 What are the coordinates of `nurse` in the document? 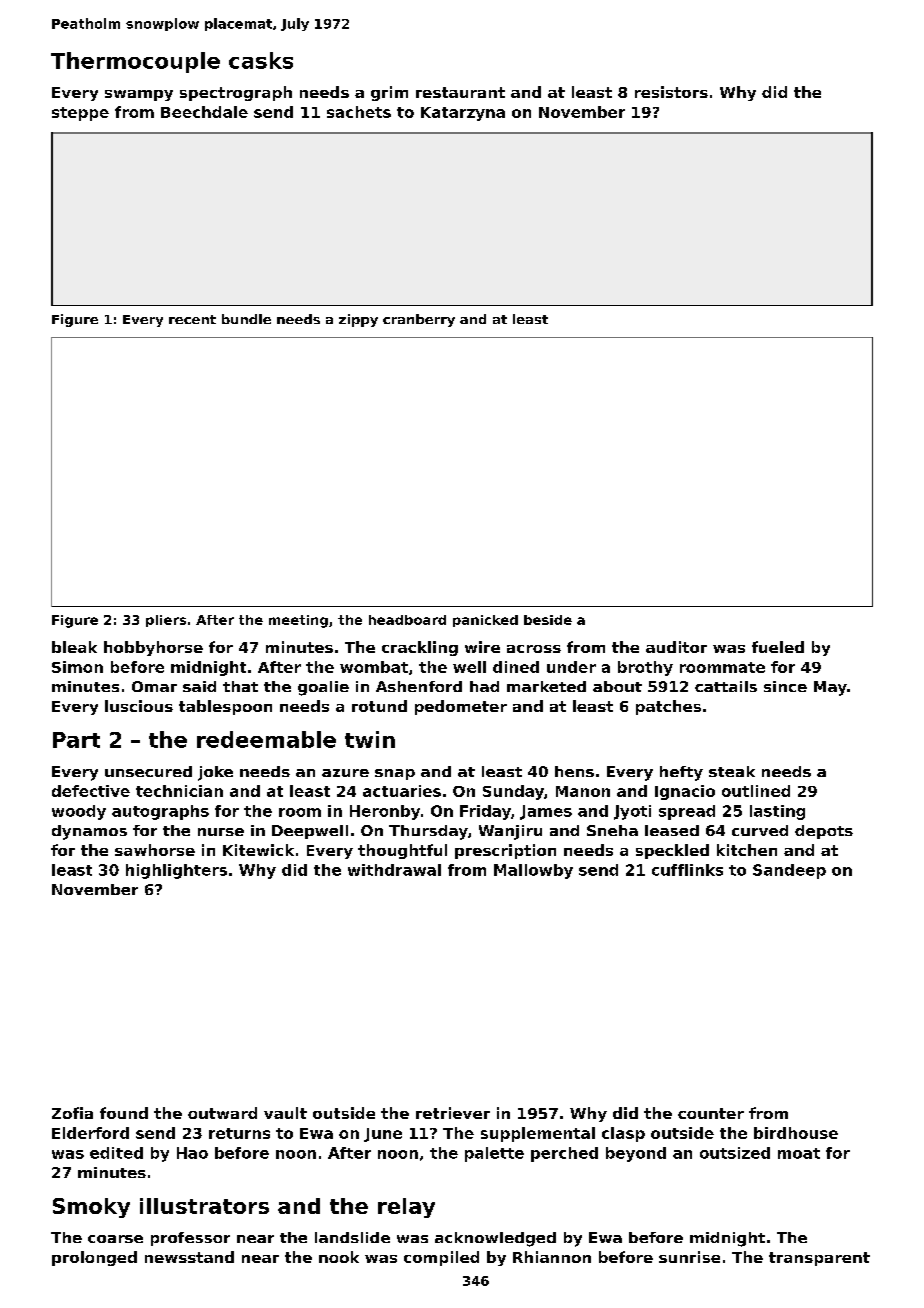 It's located at (221, 832).
